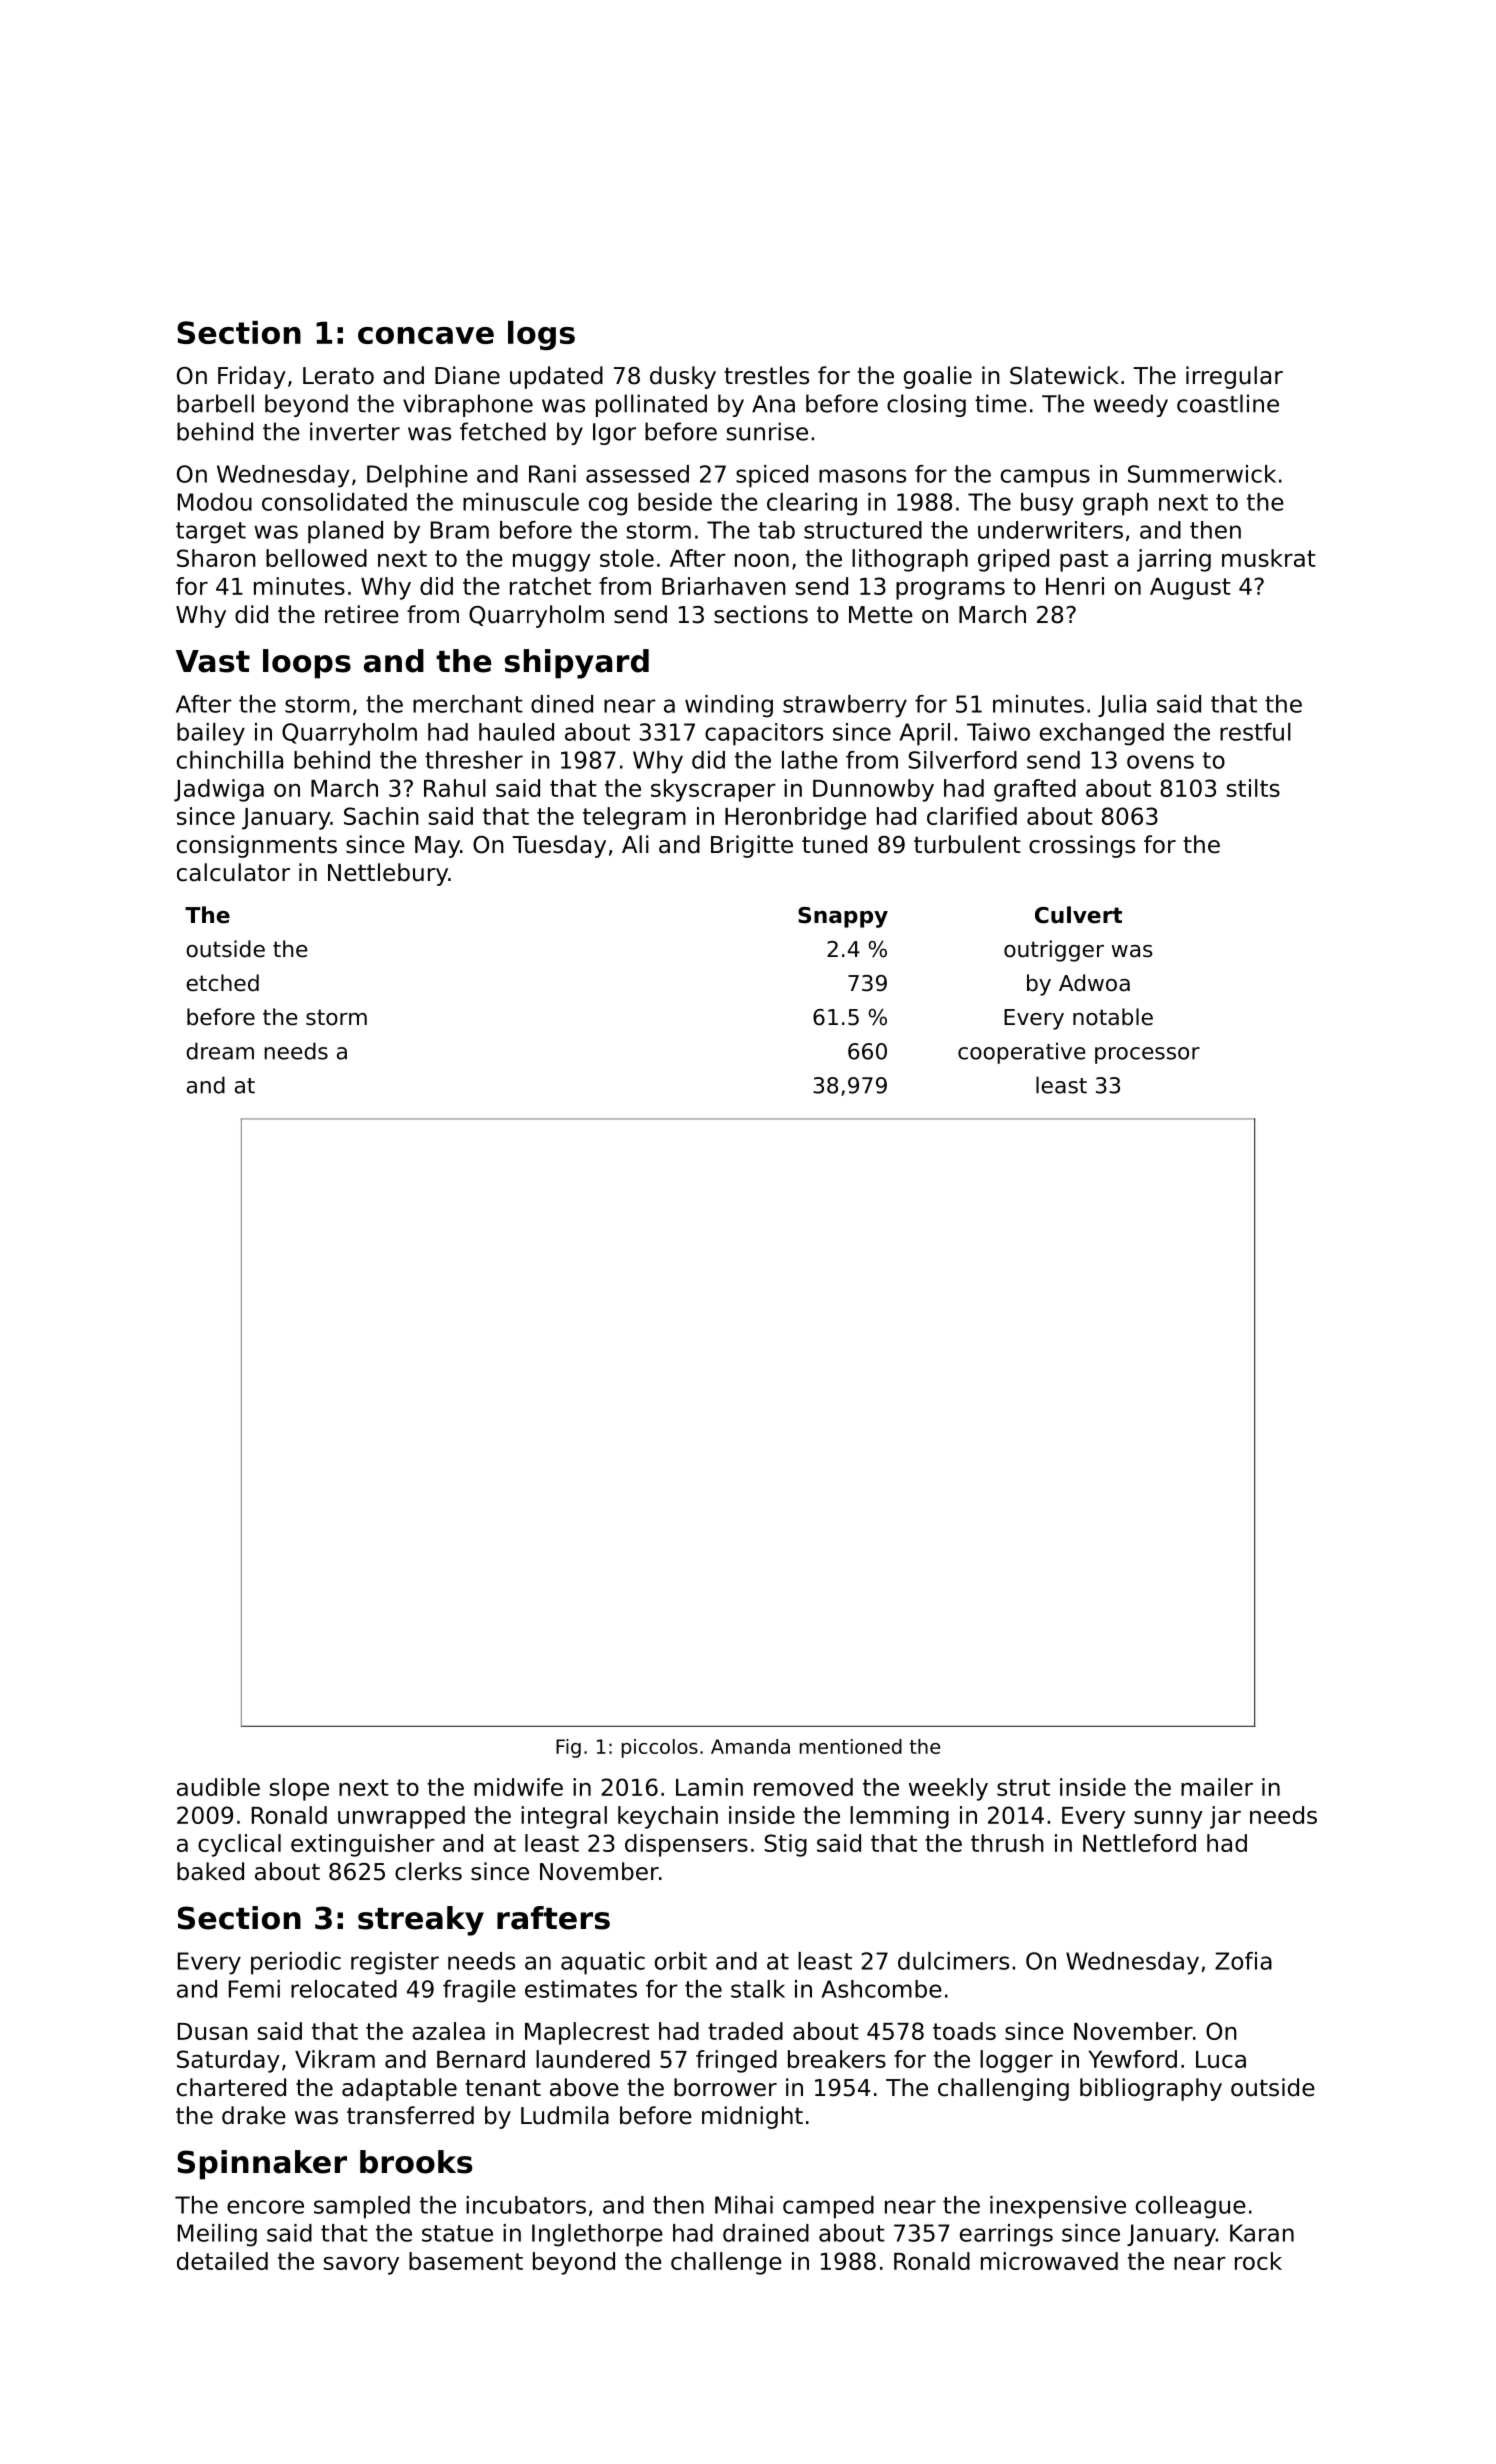 The width and height of the screenshot is (1496, 2464). I want to click on midwife, so click(518, 1787).
